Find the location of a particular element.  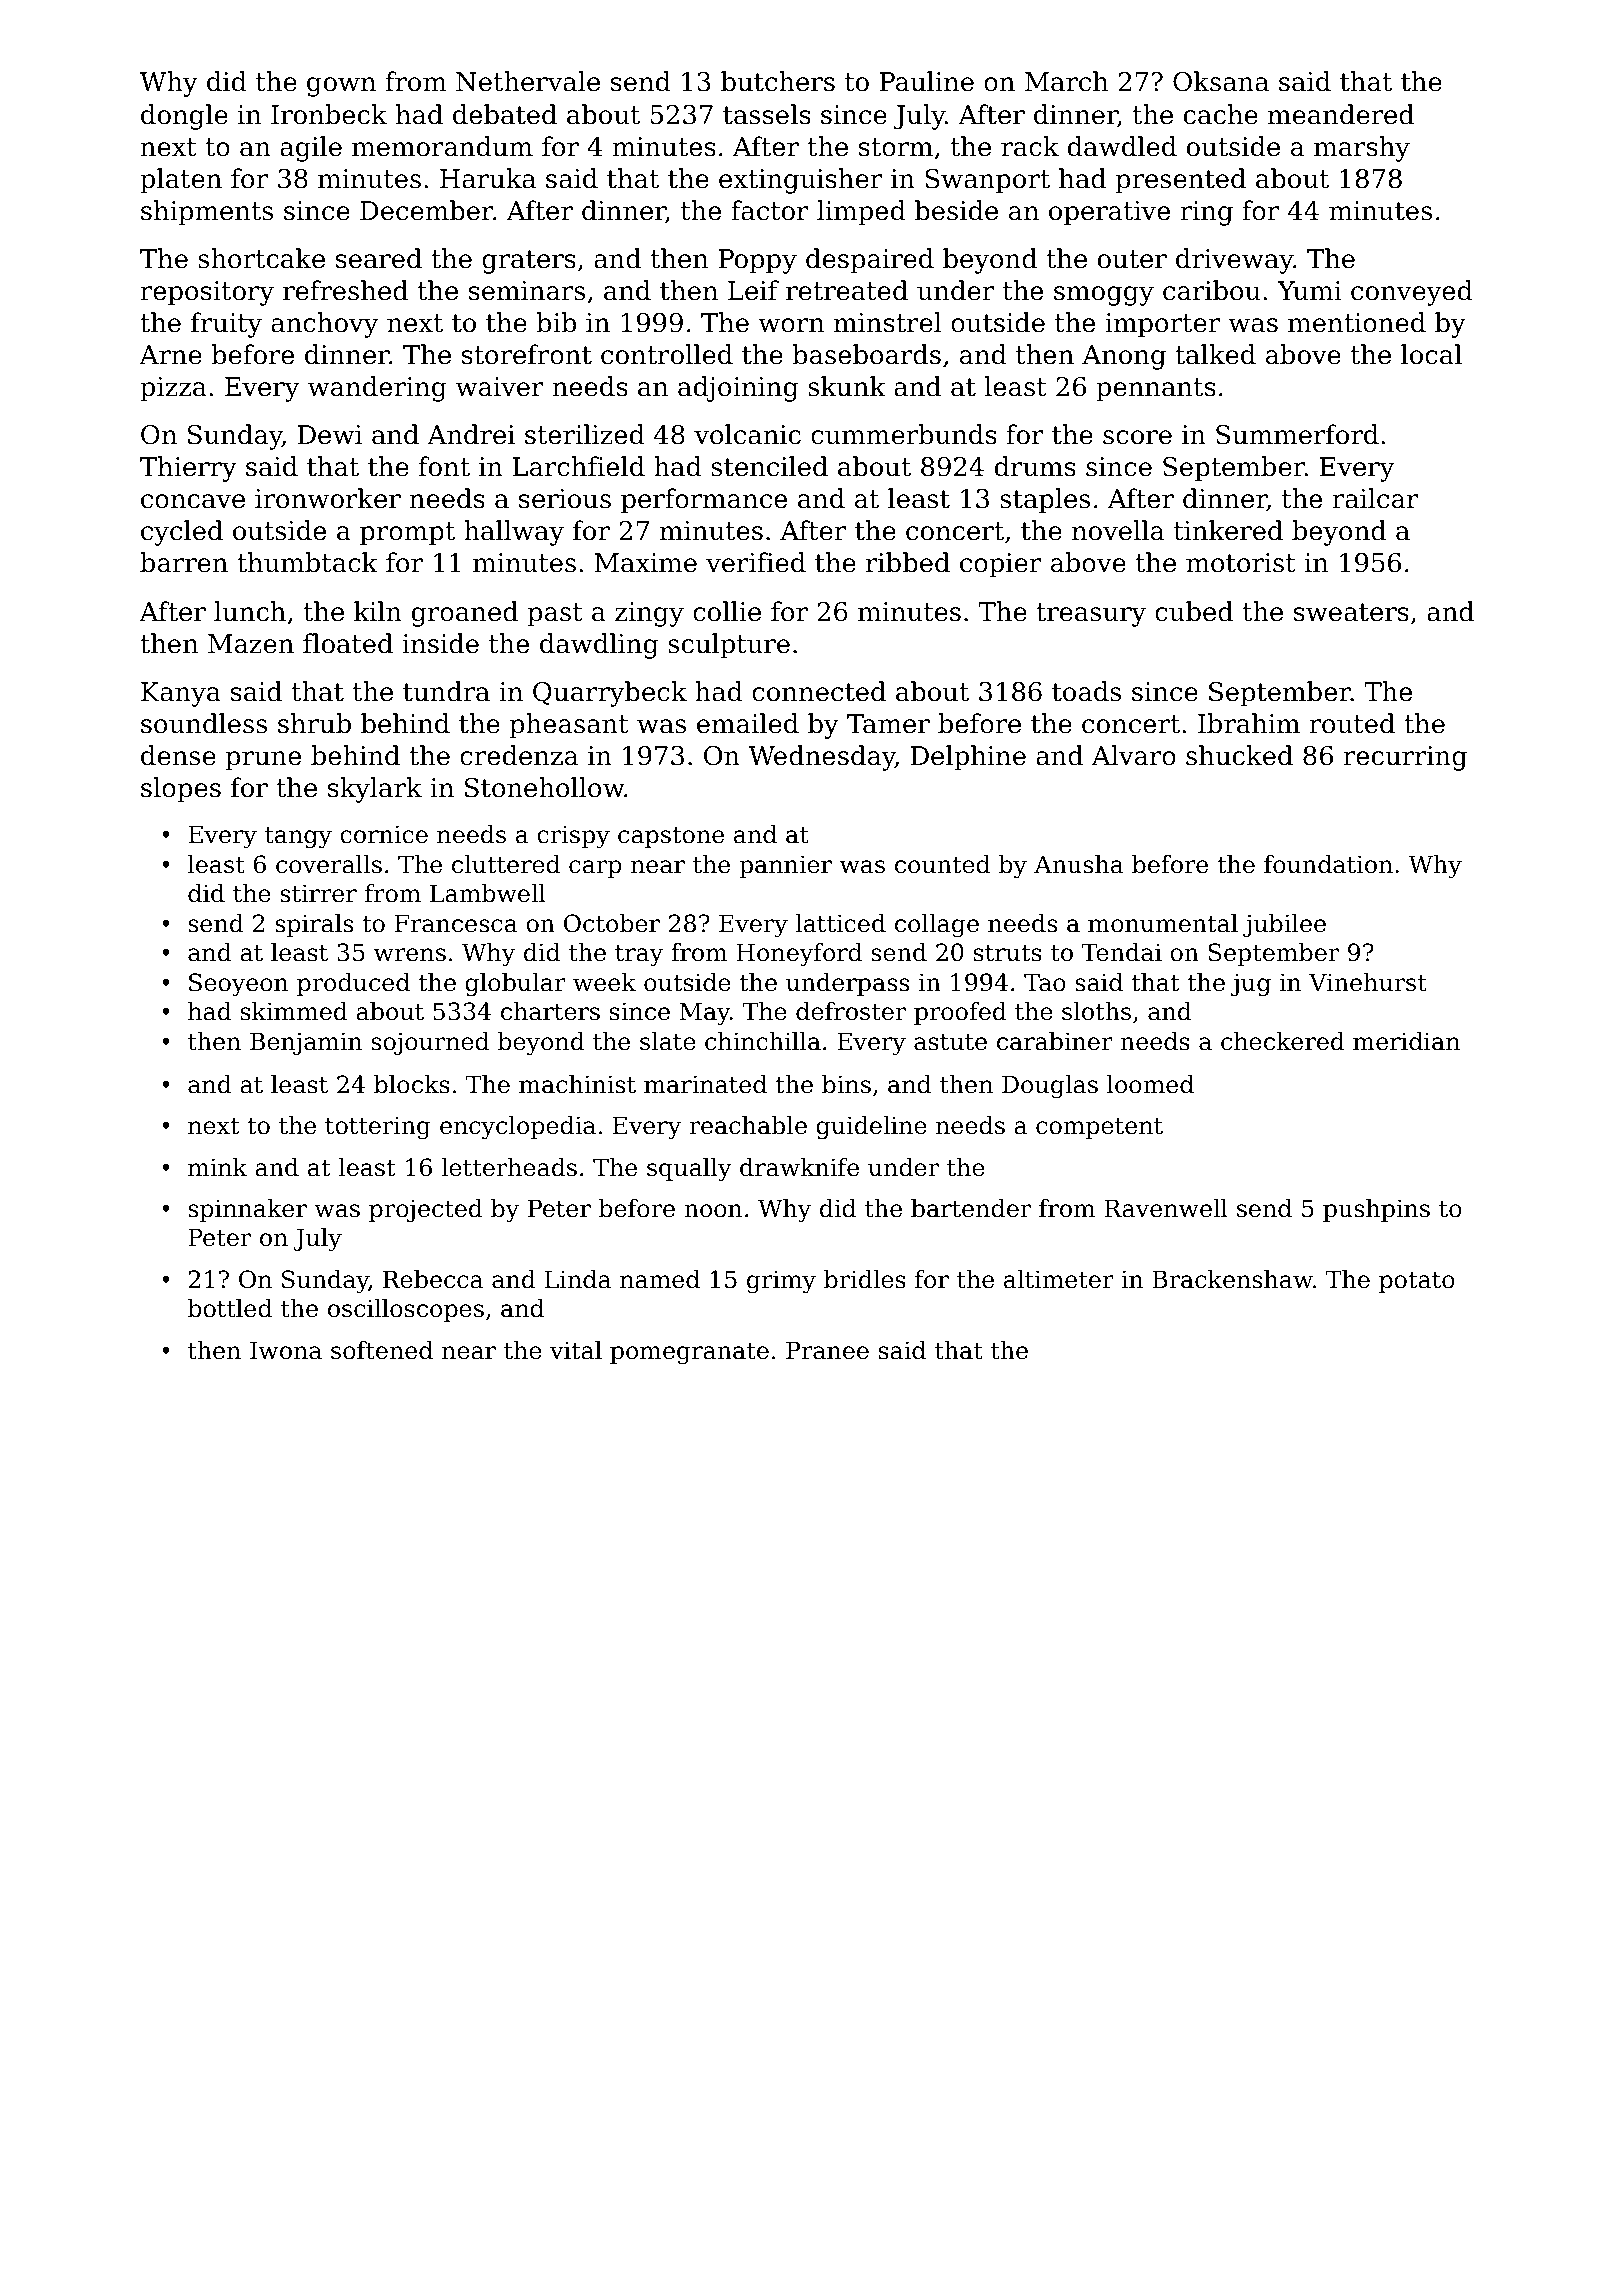

tassels is located at coordinates (767, 114).
